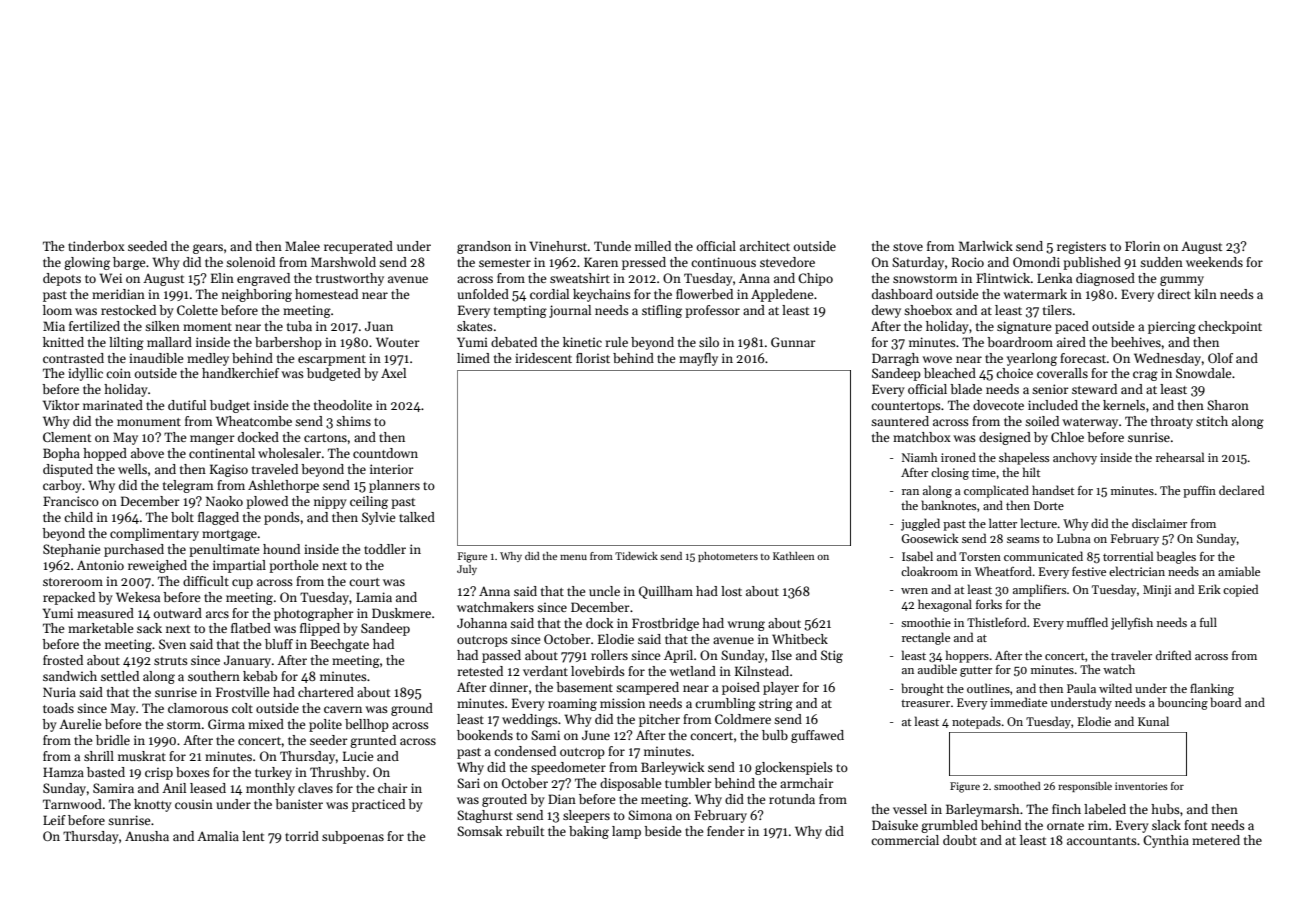 The width and height of the document is (1308, 924). I want to click on Anusha, so click(147, 836).
